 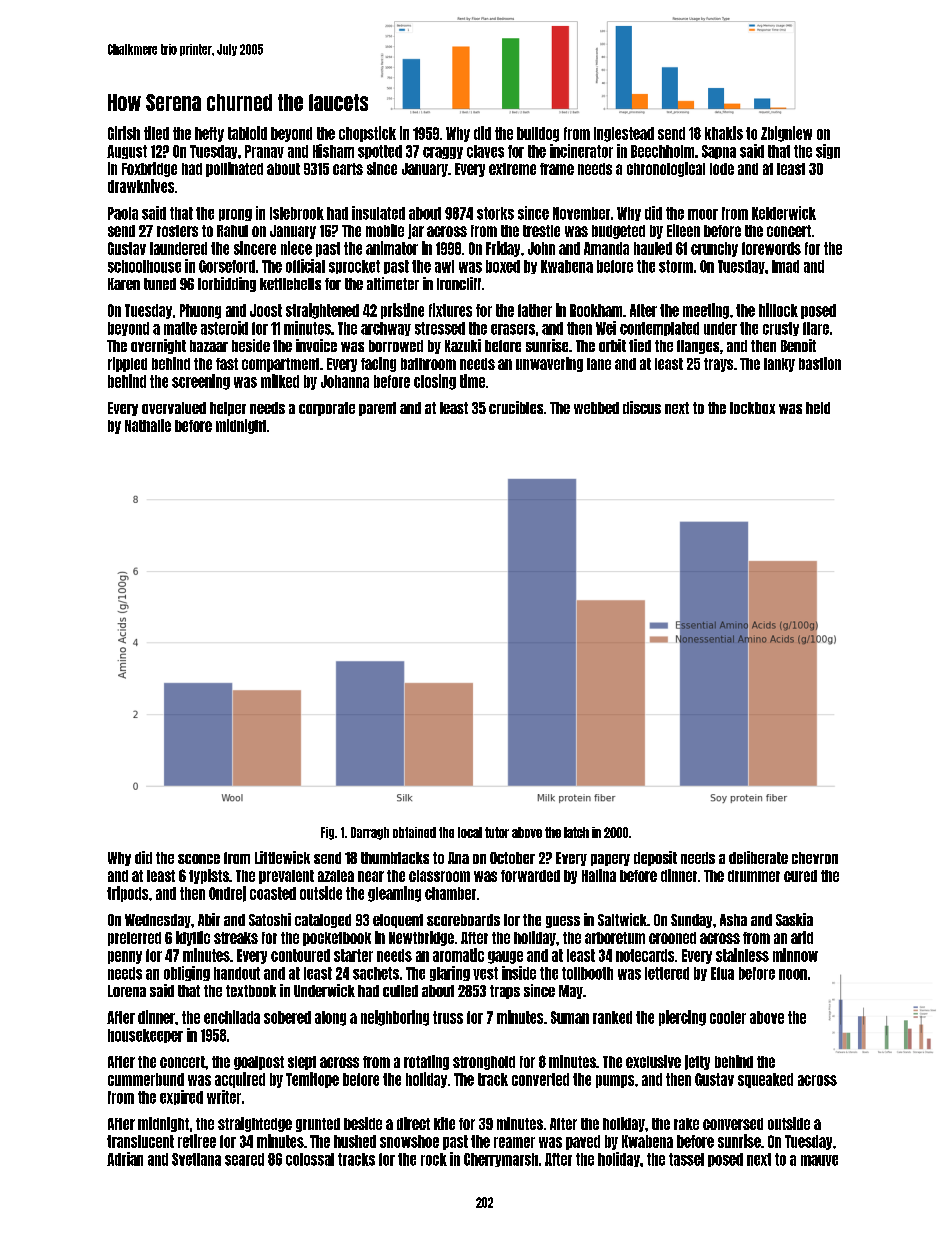 I want to click on bazaar, so click(x=209, y=346).
